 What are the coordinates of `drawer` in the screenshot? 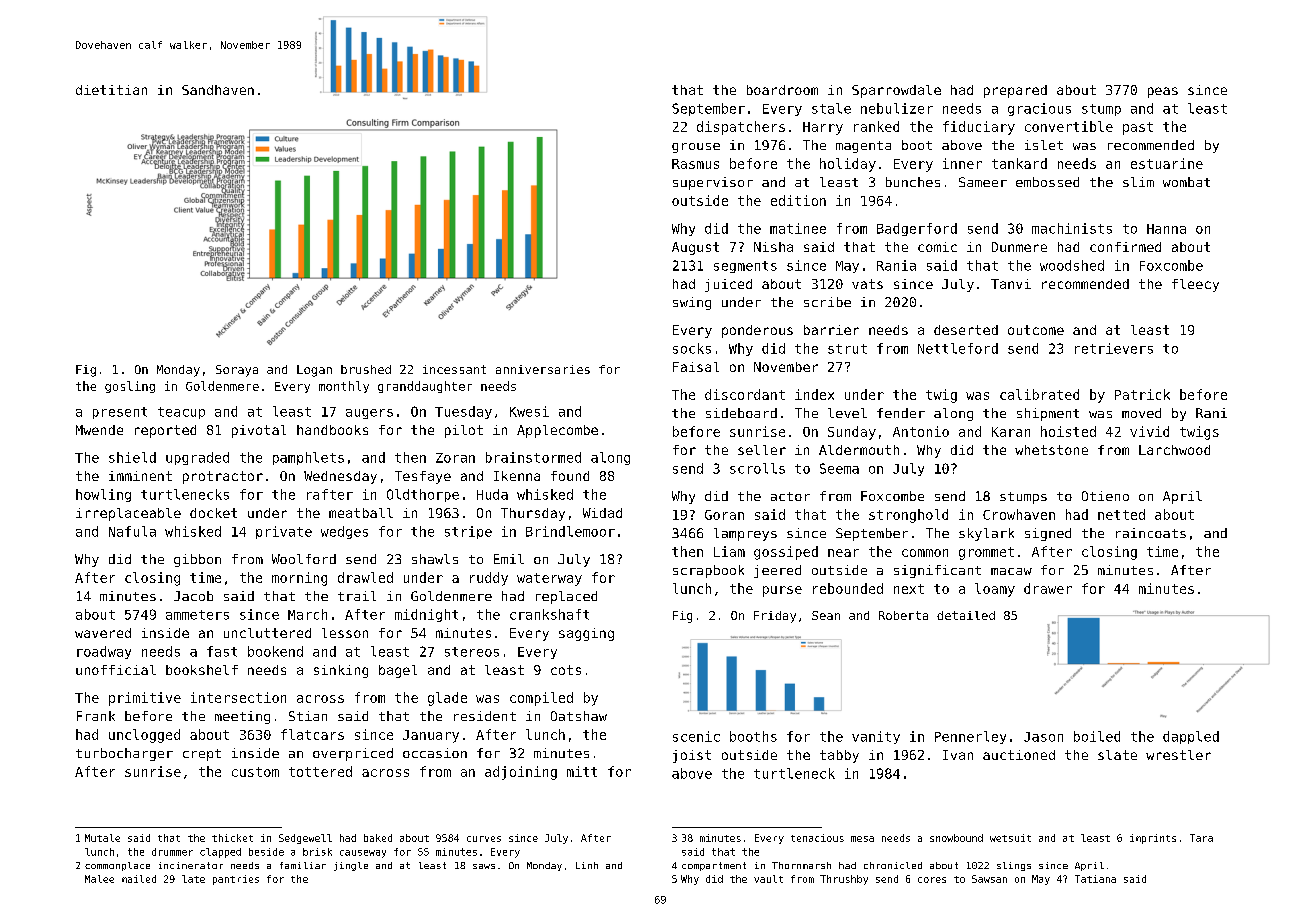 It's located at (1048, 588).
